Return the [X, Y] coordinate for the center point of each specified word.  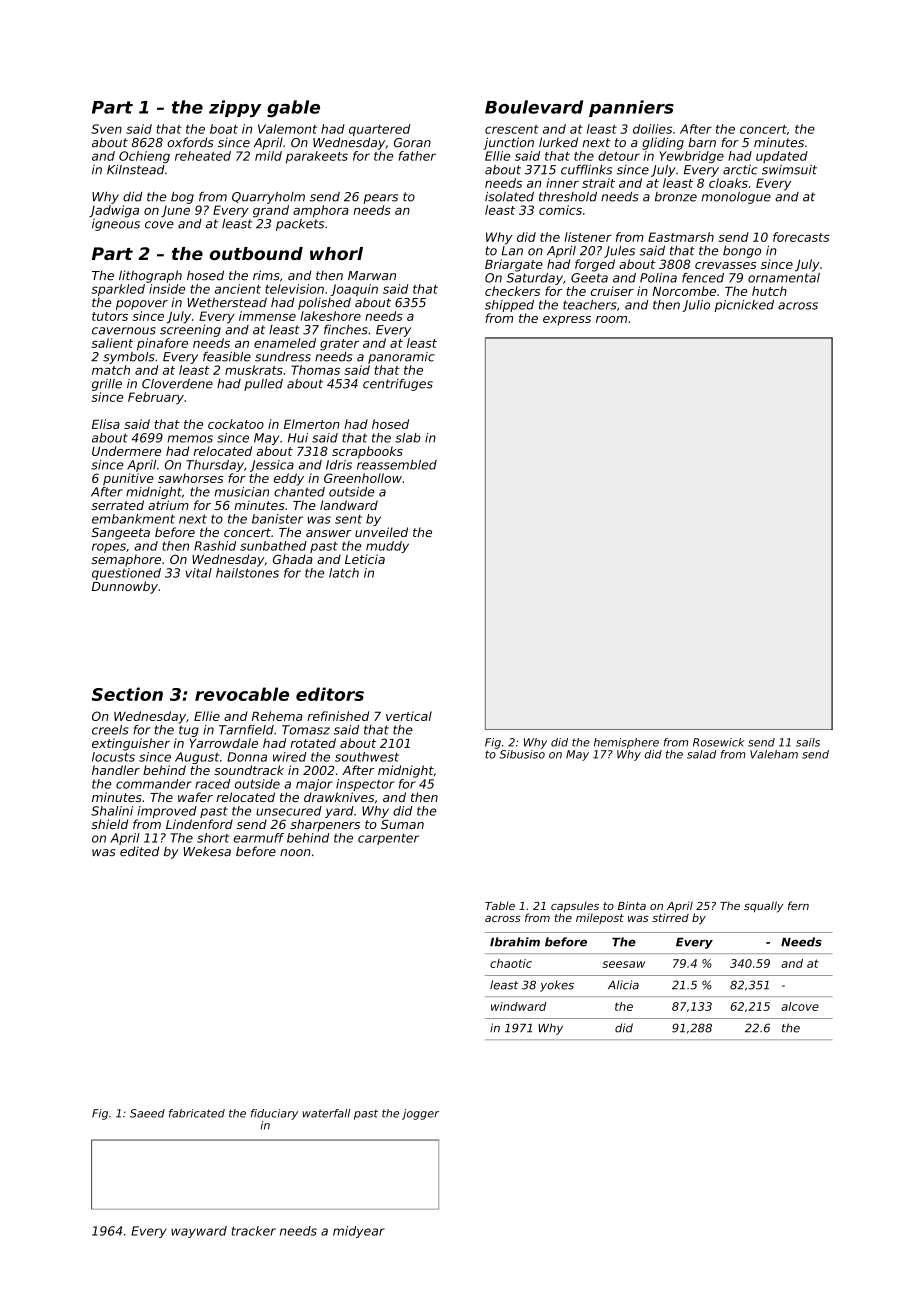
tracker [253, 1231]
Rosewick [719, 742]
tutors [110, 316]
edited [139, 851]
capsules [575, 907]
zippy [235, 108]
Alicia [623, 985]
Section [127, 694]
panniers [631, 108]
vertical [409, 716]
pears [380, 199]
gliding [663, 143]
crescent [512, 129]
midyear [359, 1232]
